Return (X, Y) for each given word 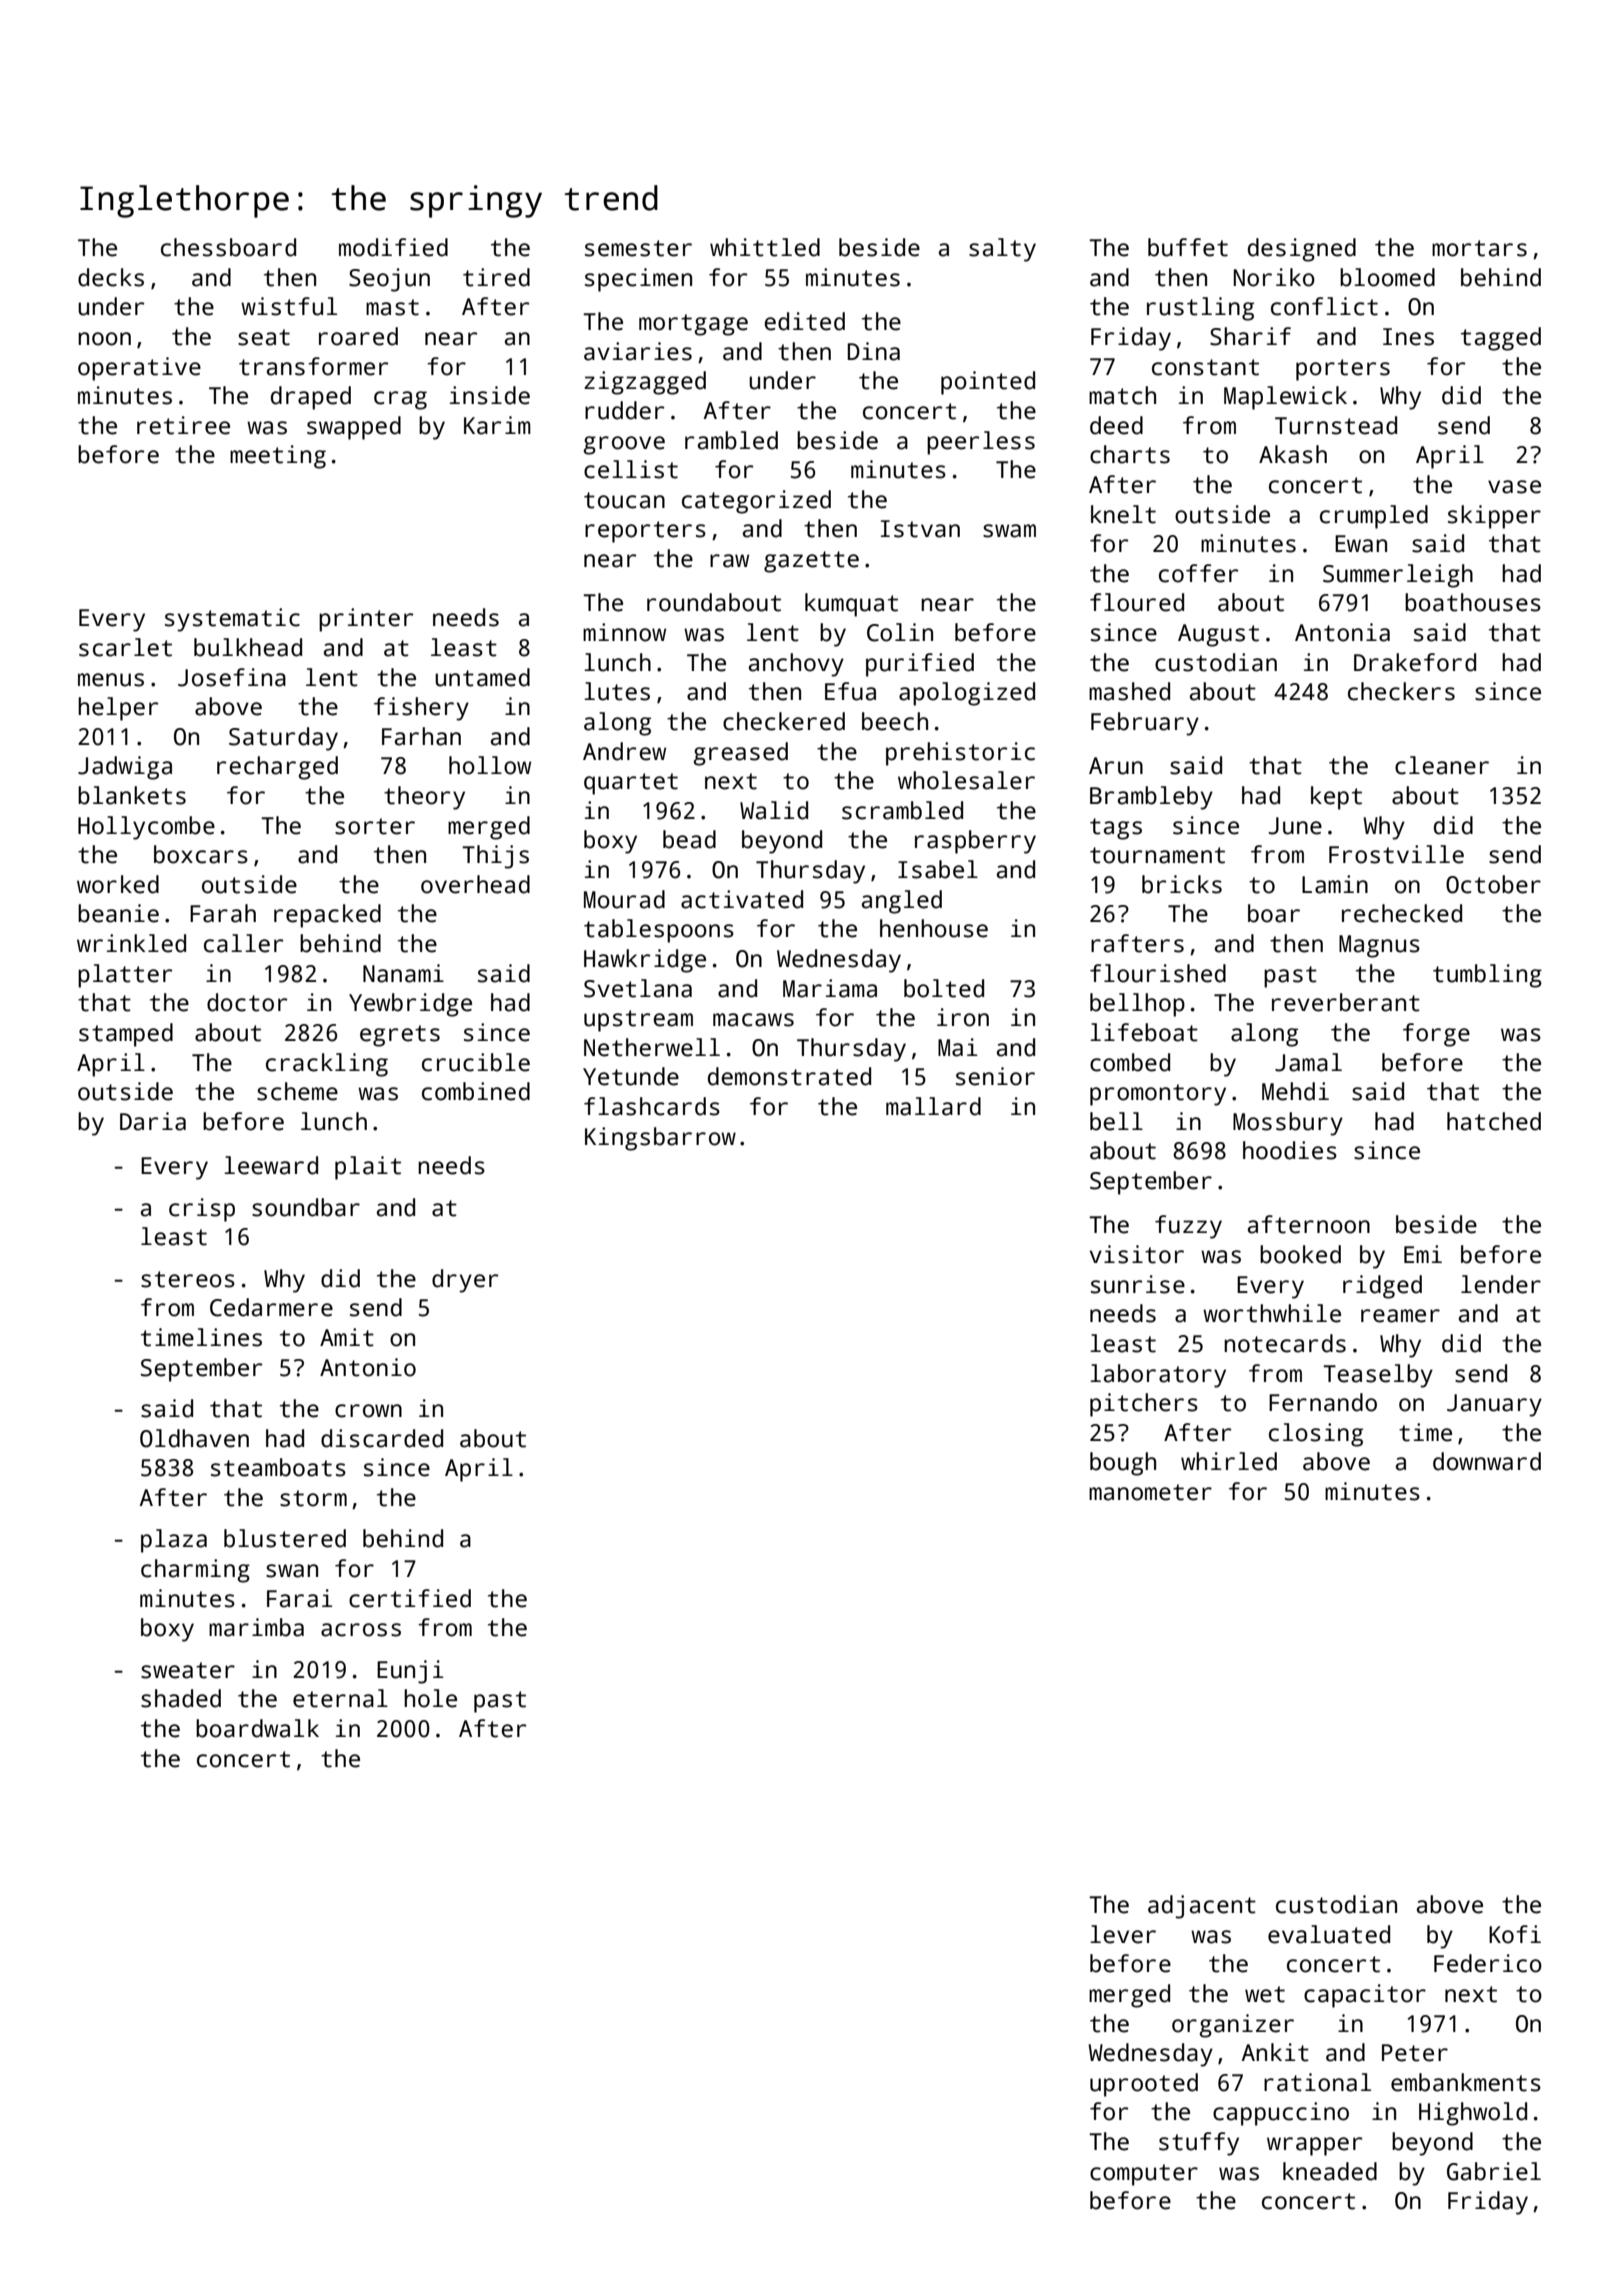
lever (1123, 1934)
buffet (1188, 247)
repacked (327, 916)
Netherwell (652, 1047)
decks (111, 277)
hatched (1494, 1121)
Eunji (410, 1672)
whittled (765, 247)
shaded (181, 1698)
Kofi (1515, 1934)
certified (410, 1598)
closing (1316, 1435)
